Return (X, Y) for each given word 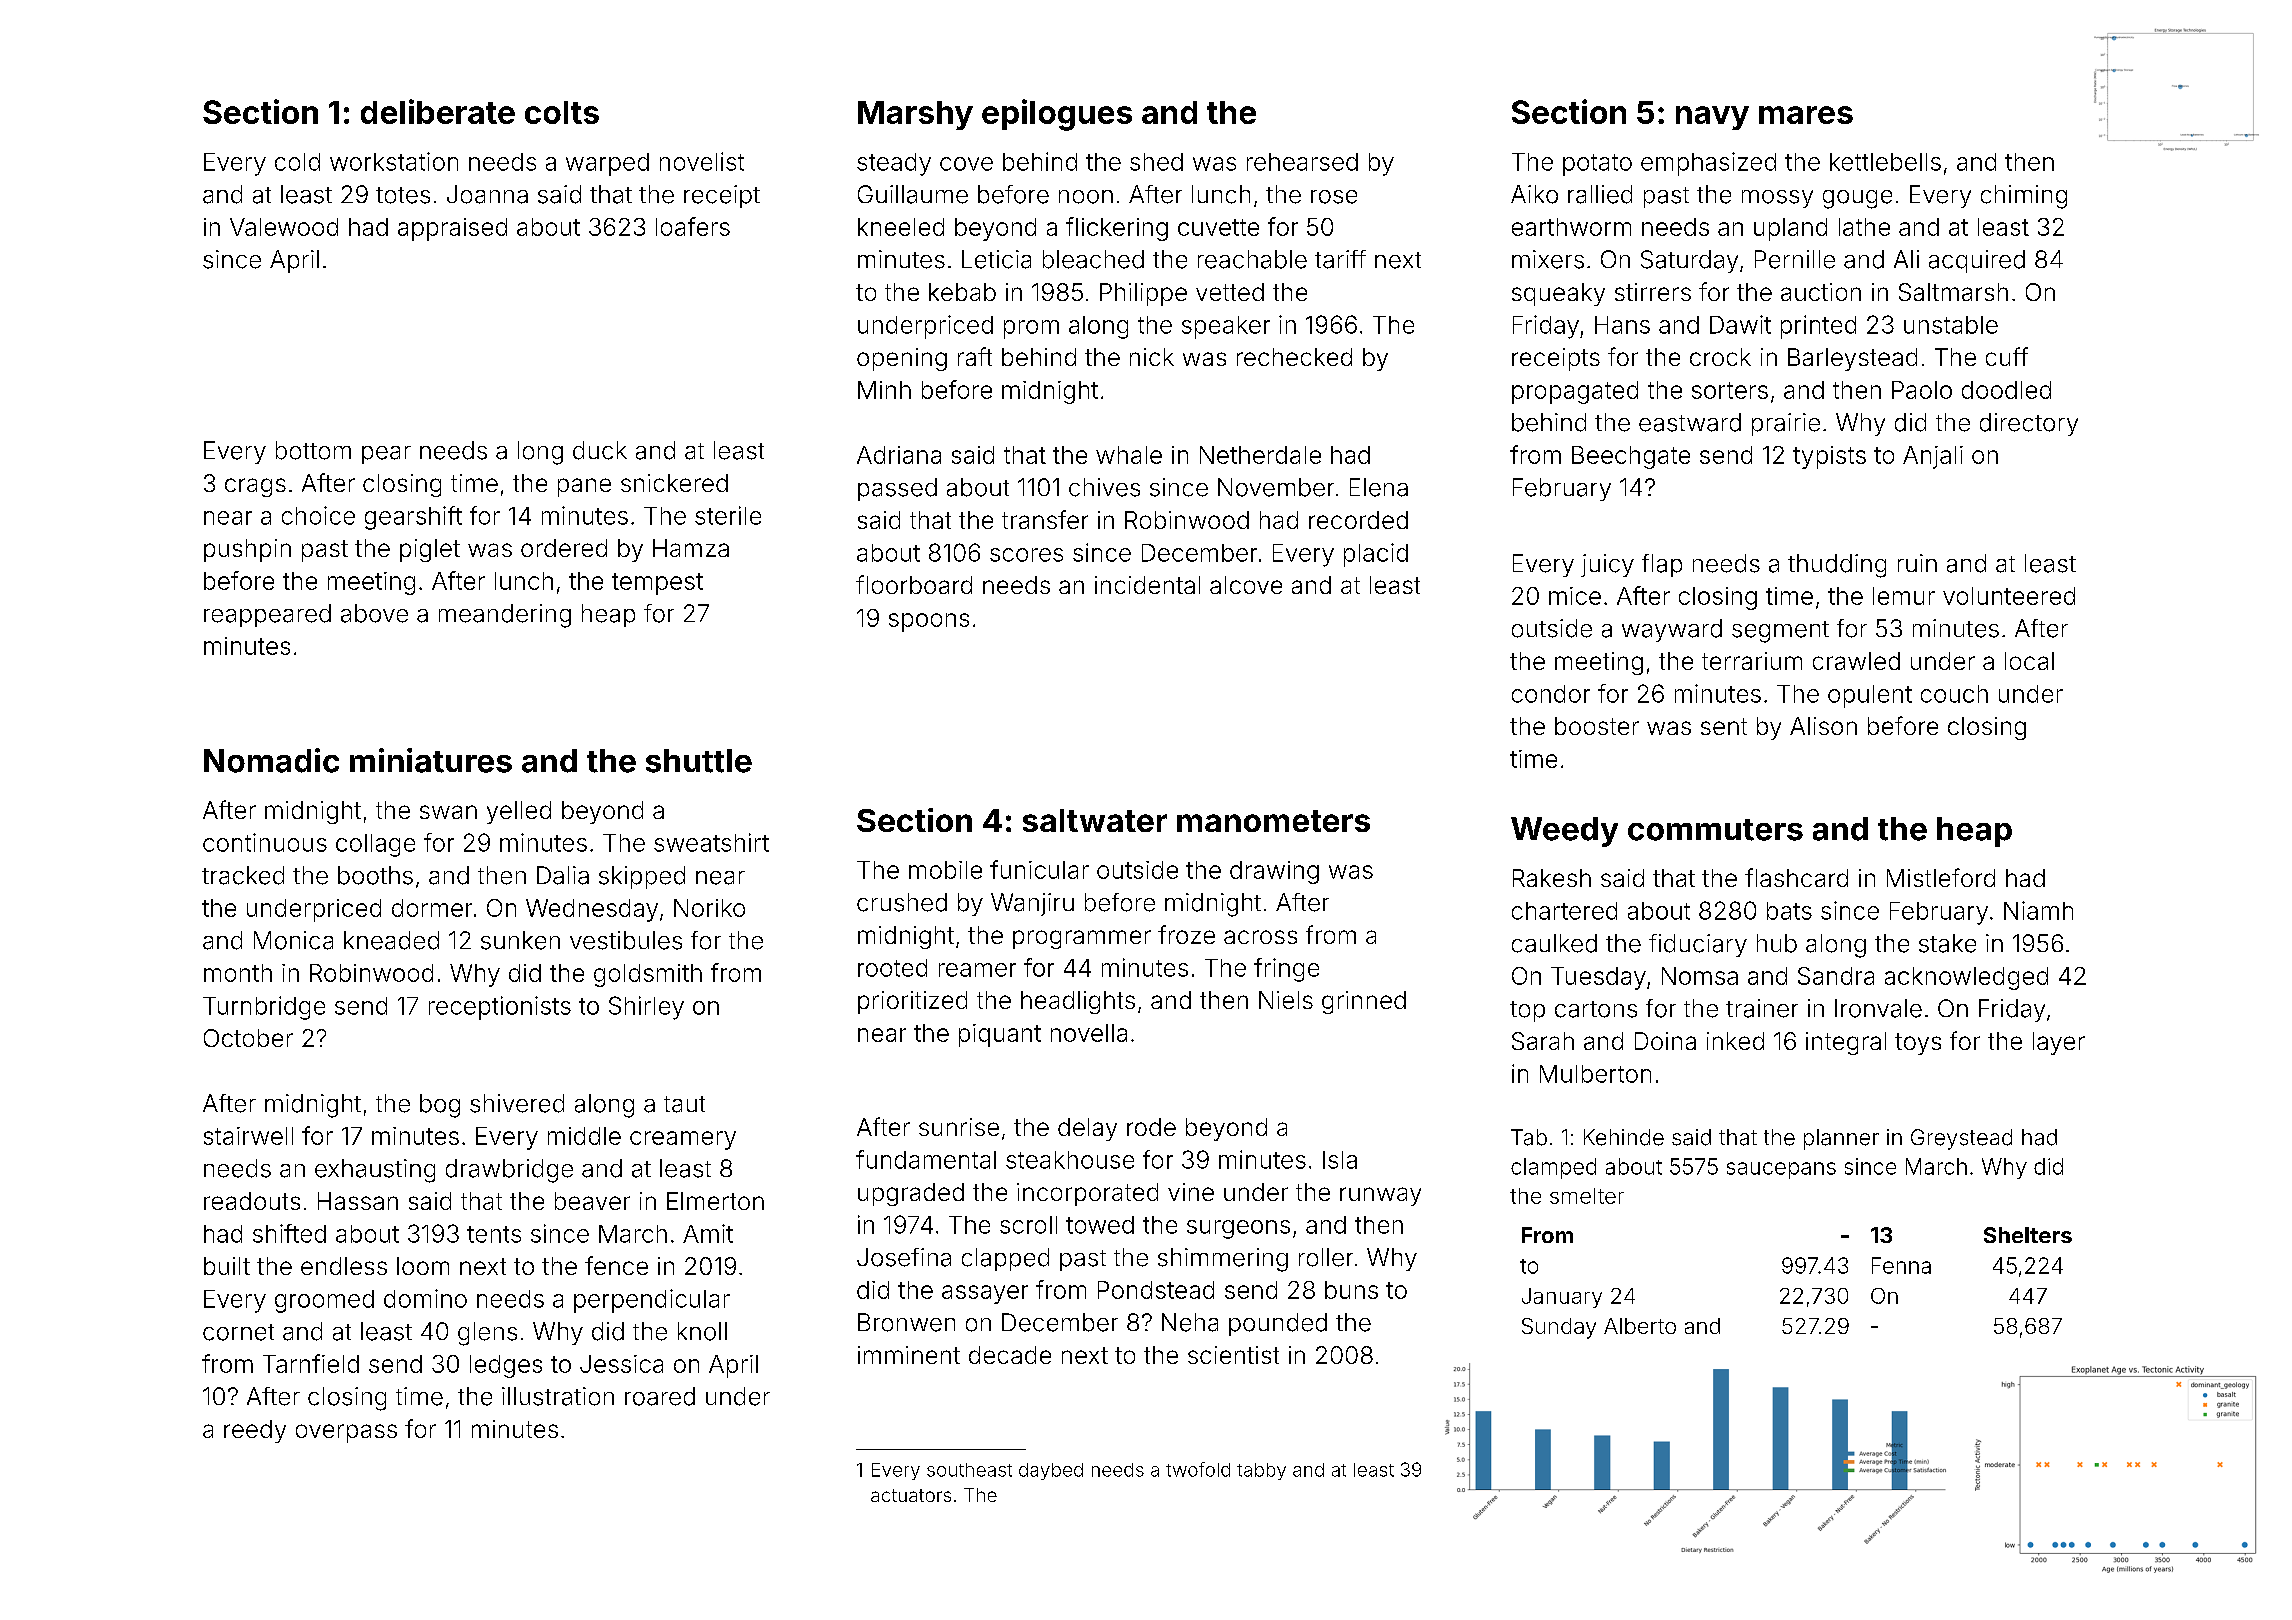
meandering (505, 616)
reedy (255, 1431)
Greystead (1961, 1139)
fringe (1286, 970)
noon (1086, 197)
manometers (1273, 821)
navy (1712, 118)
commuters (1715, 830)
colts (562, 112)
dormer (432, 908)
